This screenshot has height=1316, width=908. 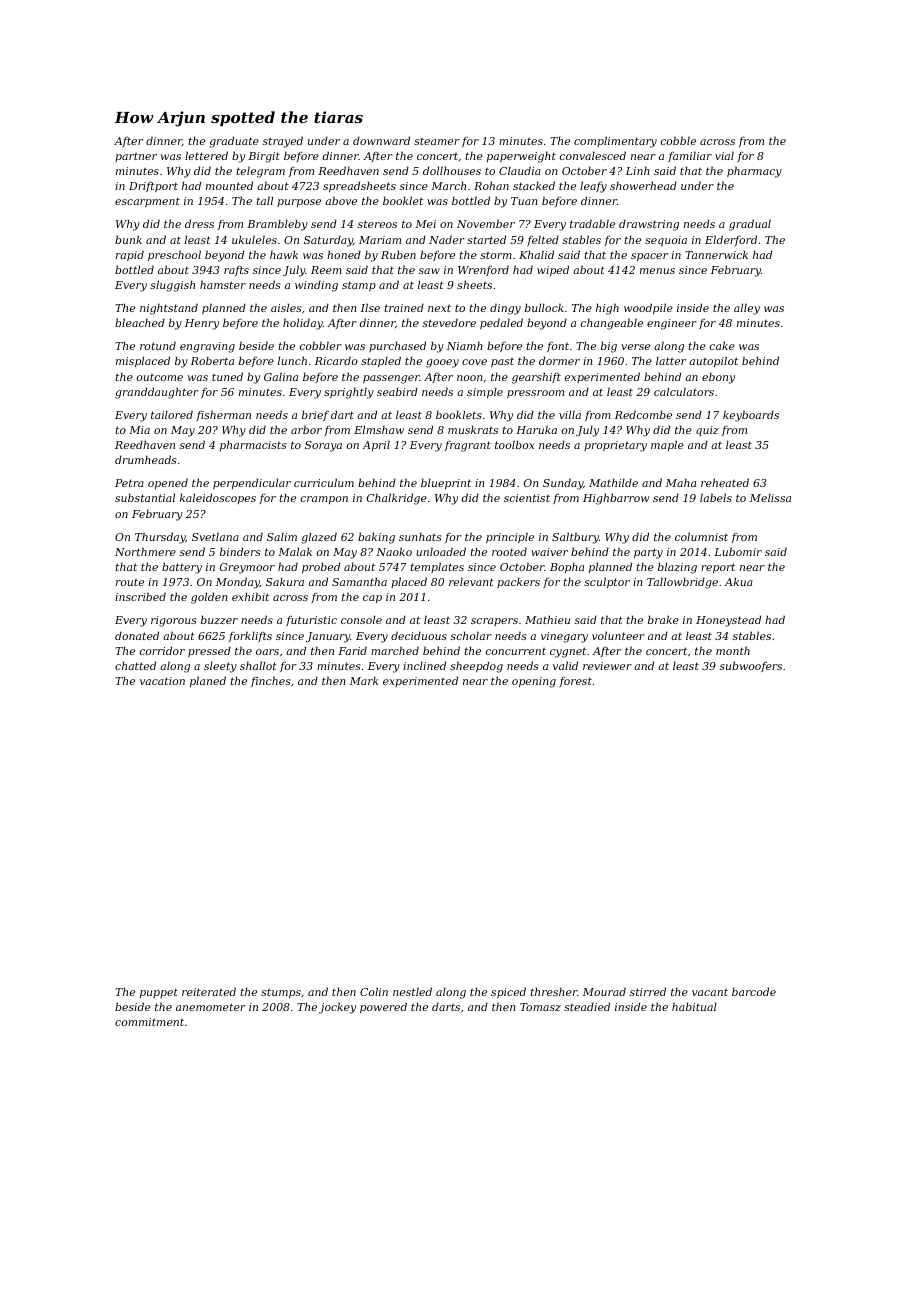 I want to click on habitual, so click(x=694, y=1006).
